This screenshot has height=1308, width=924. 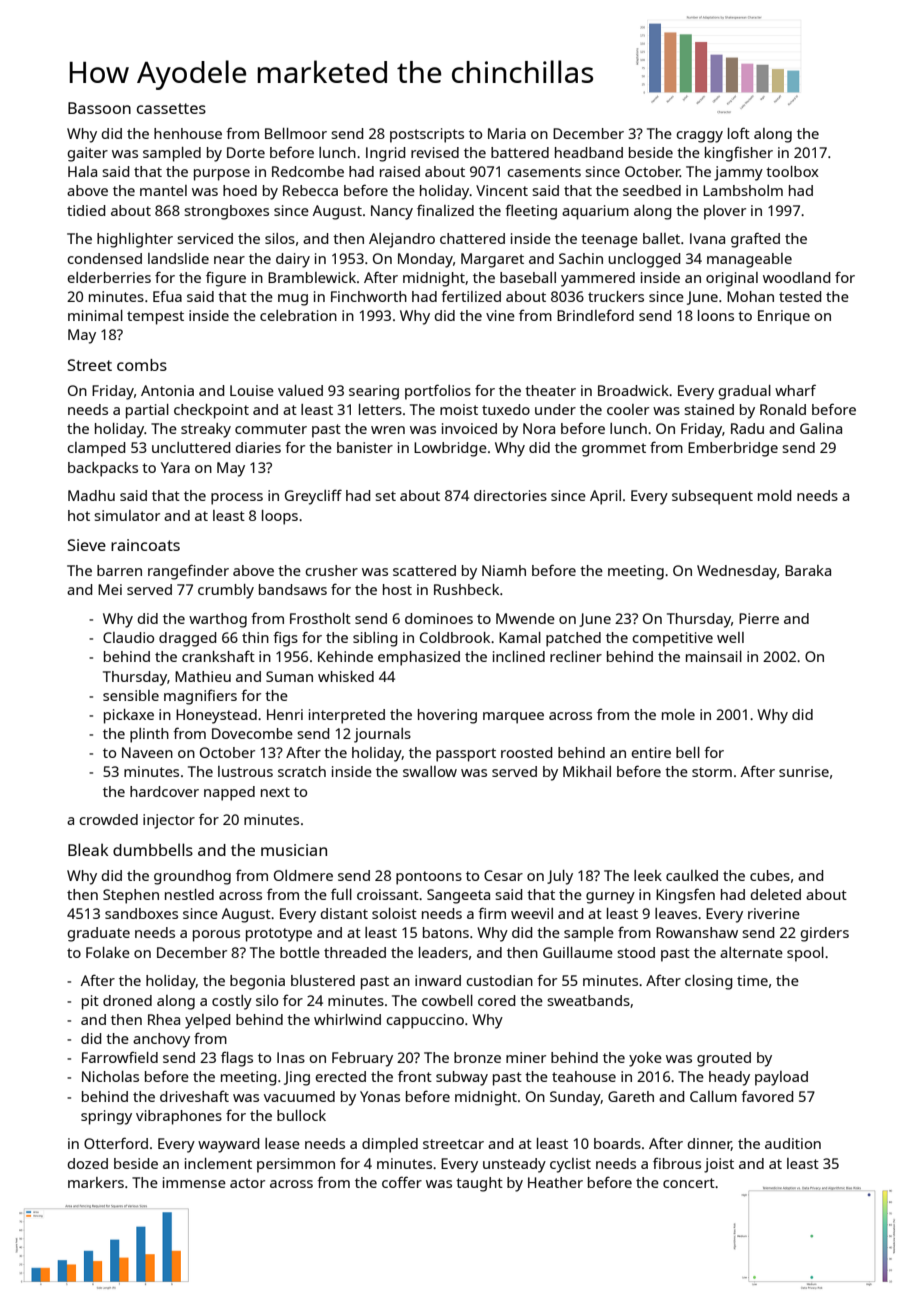 What do you see at coordinates (390, 1145) in the screenshot?
I see `dimpled` at bounding box center [390, 1145].
